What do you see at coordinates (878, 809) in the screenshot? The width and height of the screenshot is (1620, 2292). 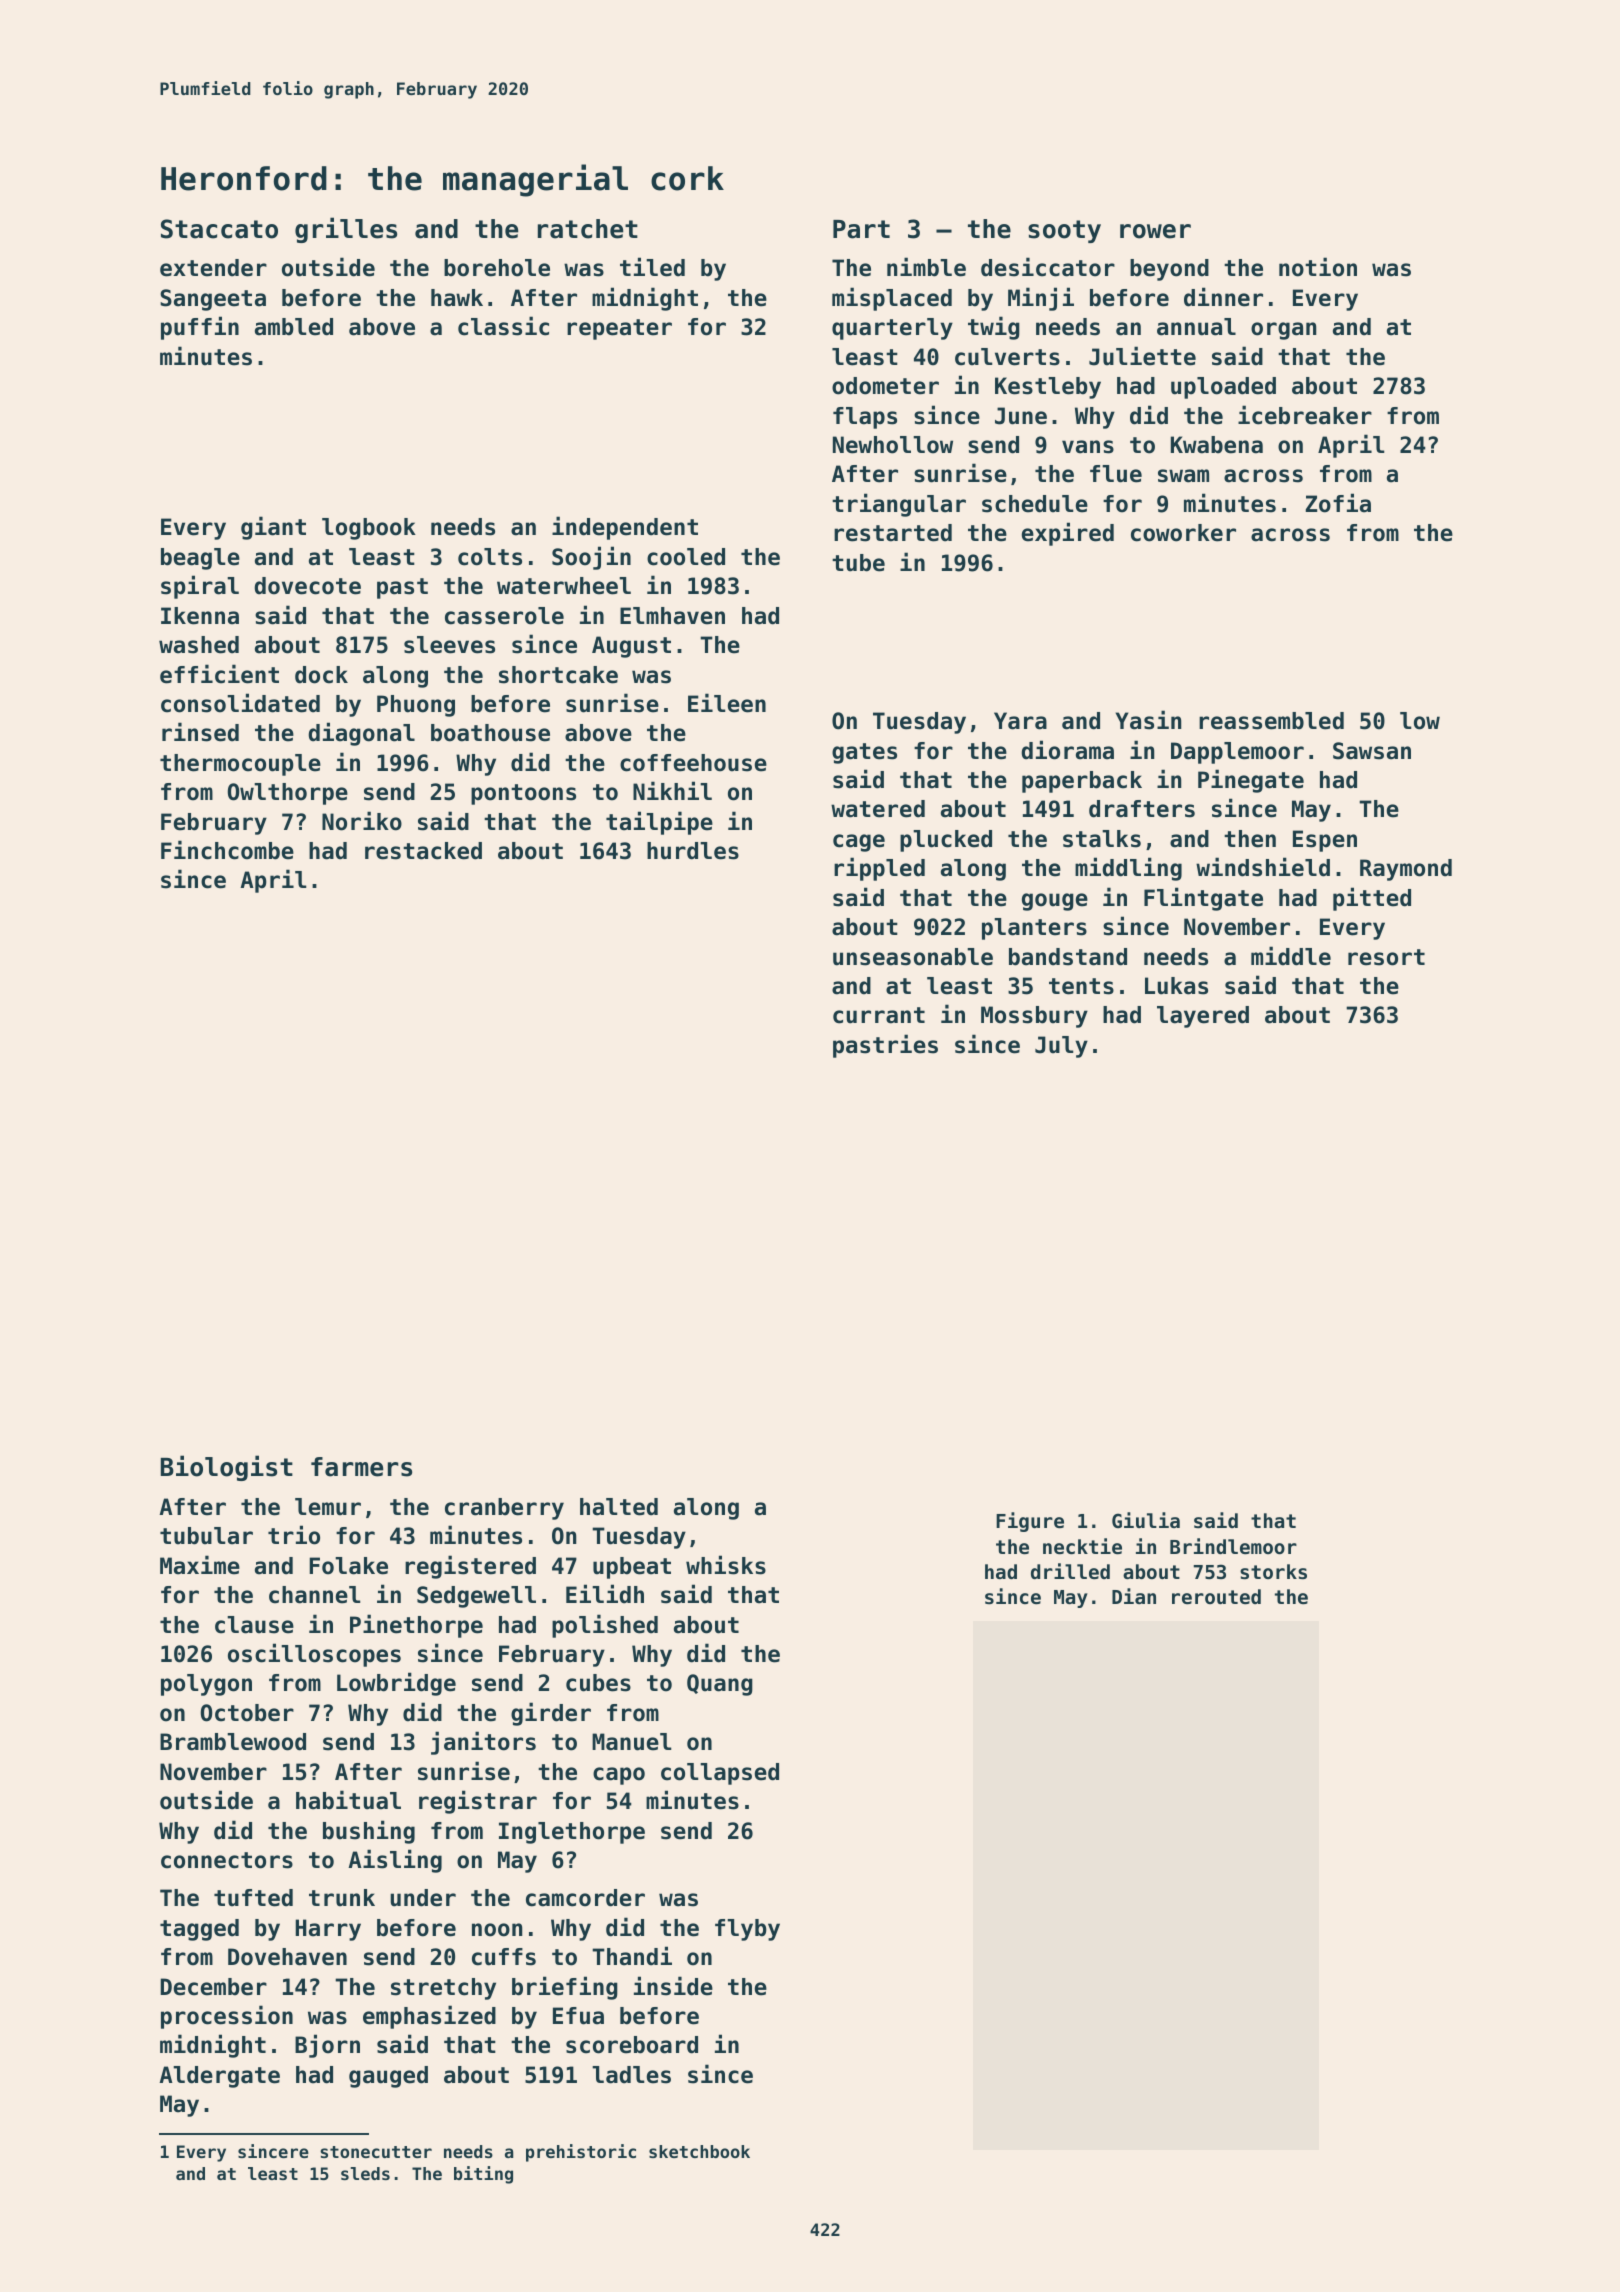 I see `watered` at bounding box center [878, 809].
